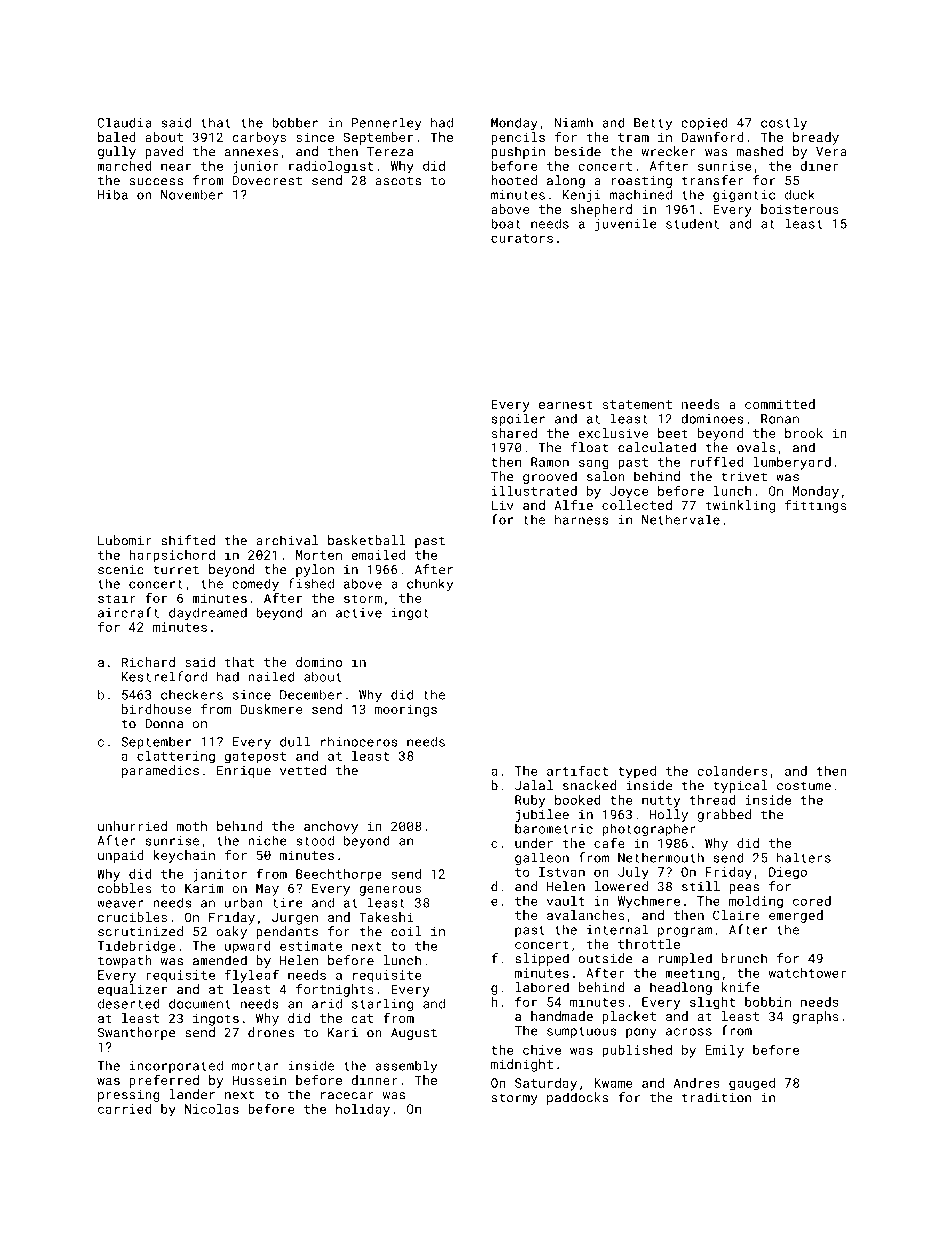  What do you see at coordinates (295, 122) in the page?
I see `bobber` at bounding box center [295, 122].
